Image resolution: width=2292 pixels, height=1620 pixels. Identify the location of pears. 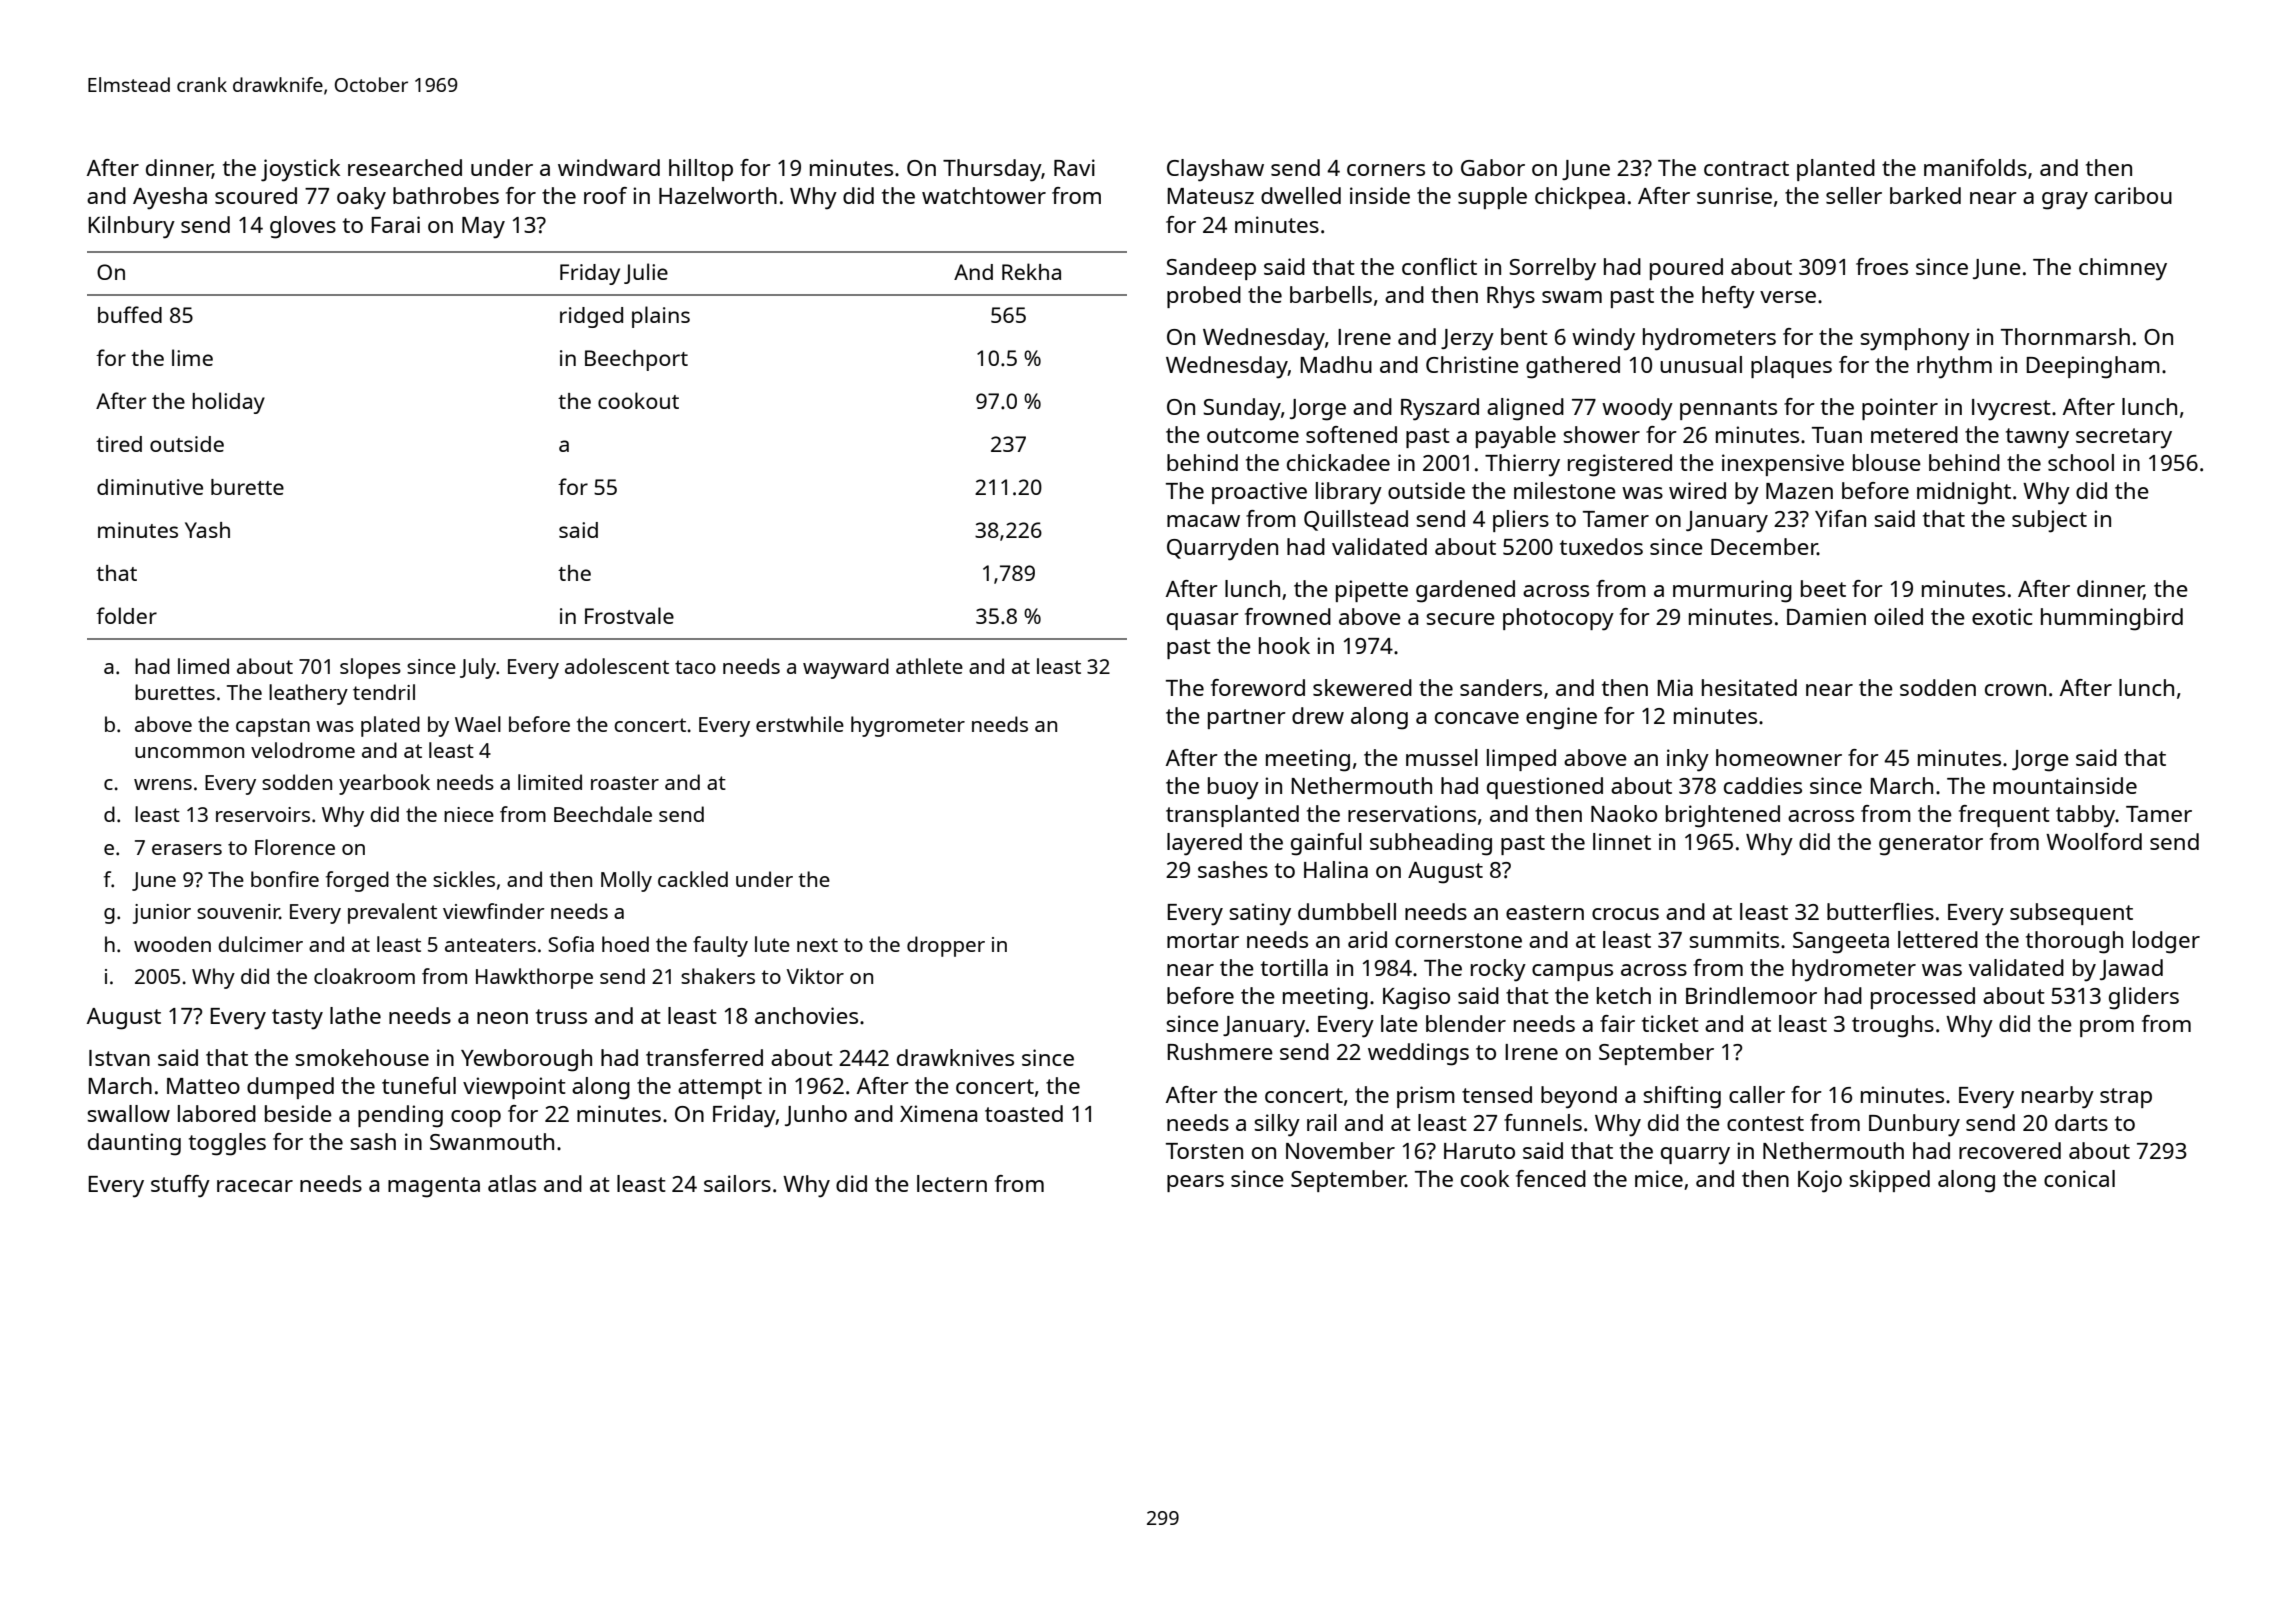
(1195, 1183).
